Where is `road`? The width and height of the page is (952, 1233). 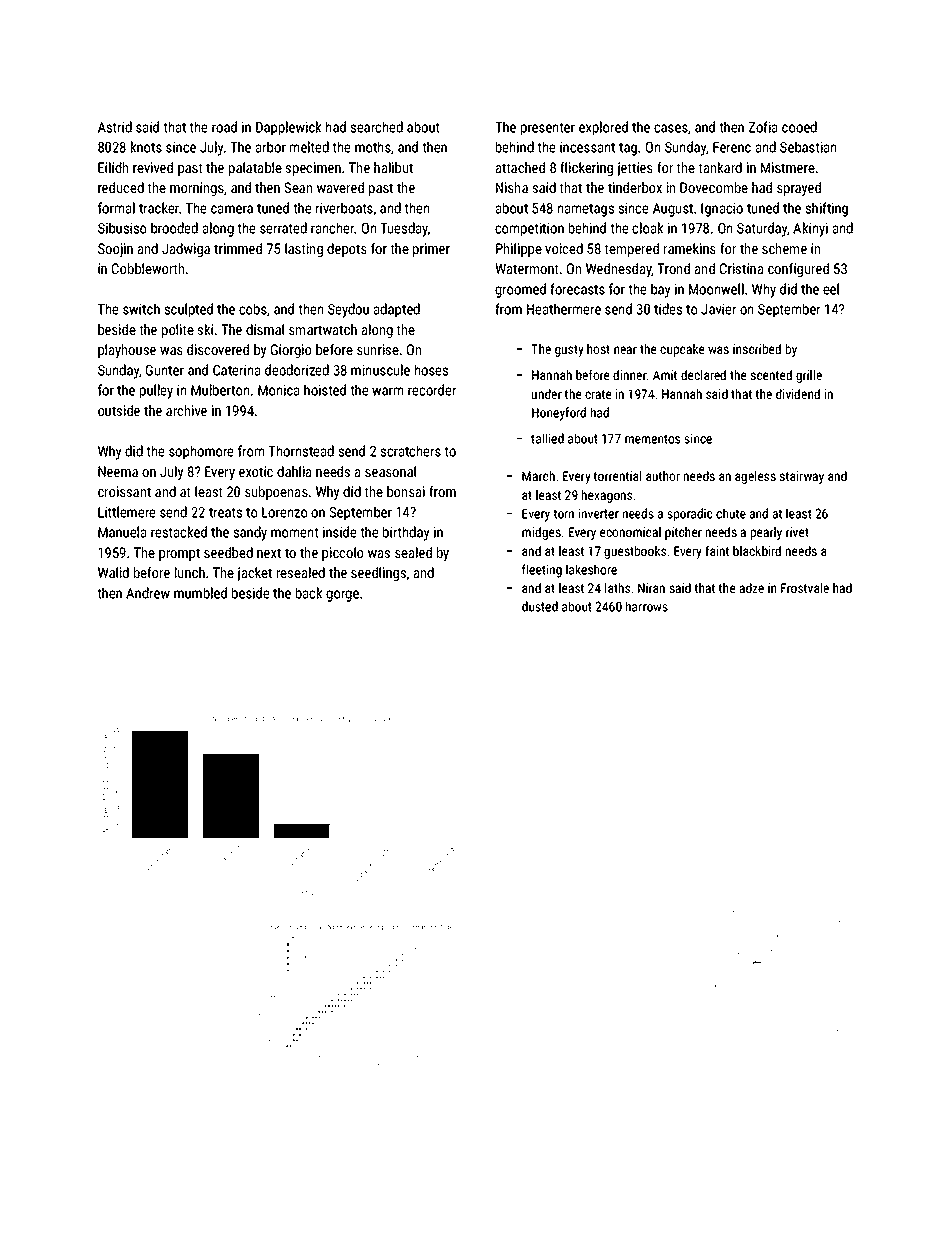
road is located at coordinates (224, 127).
